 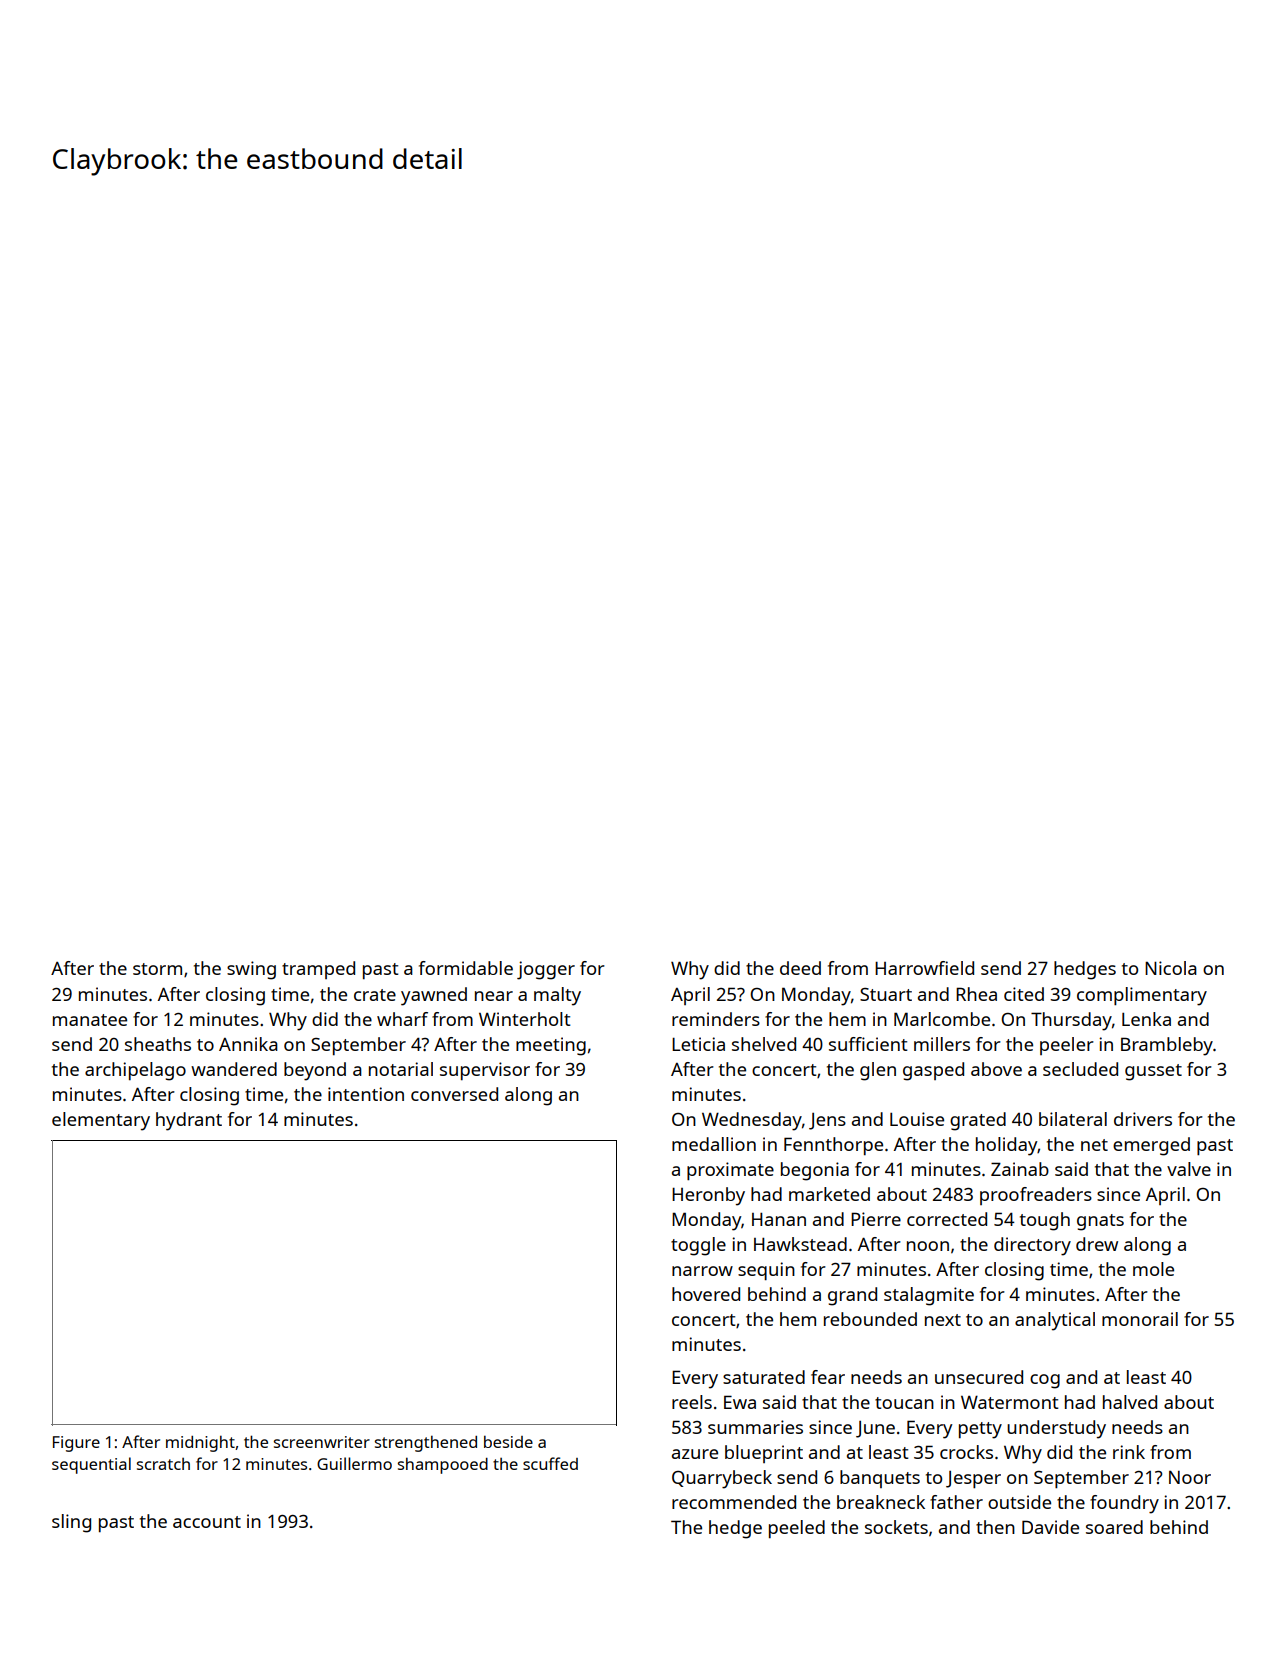 What do you see at coordinates (1045, 1381) in the document?
I see `cog` at bounding box center [1045, 1381].
